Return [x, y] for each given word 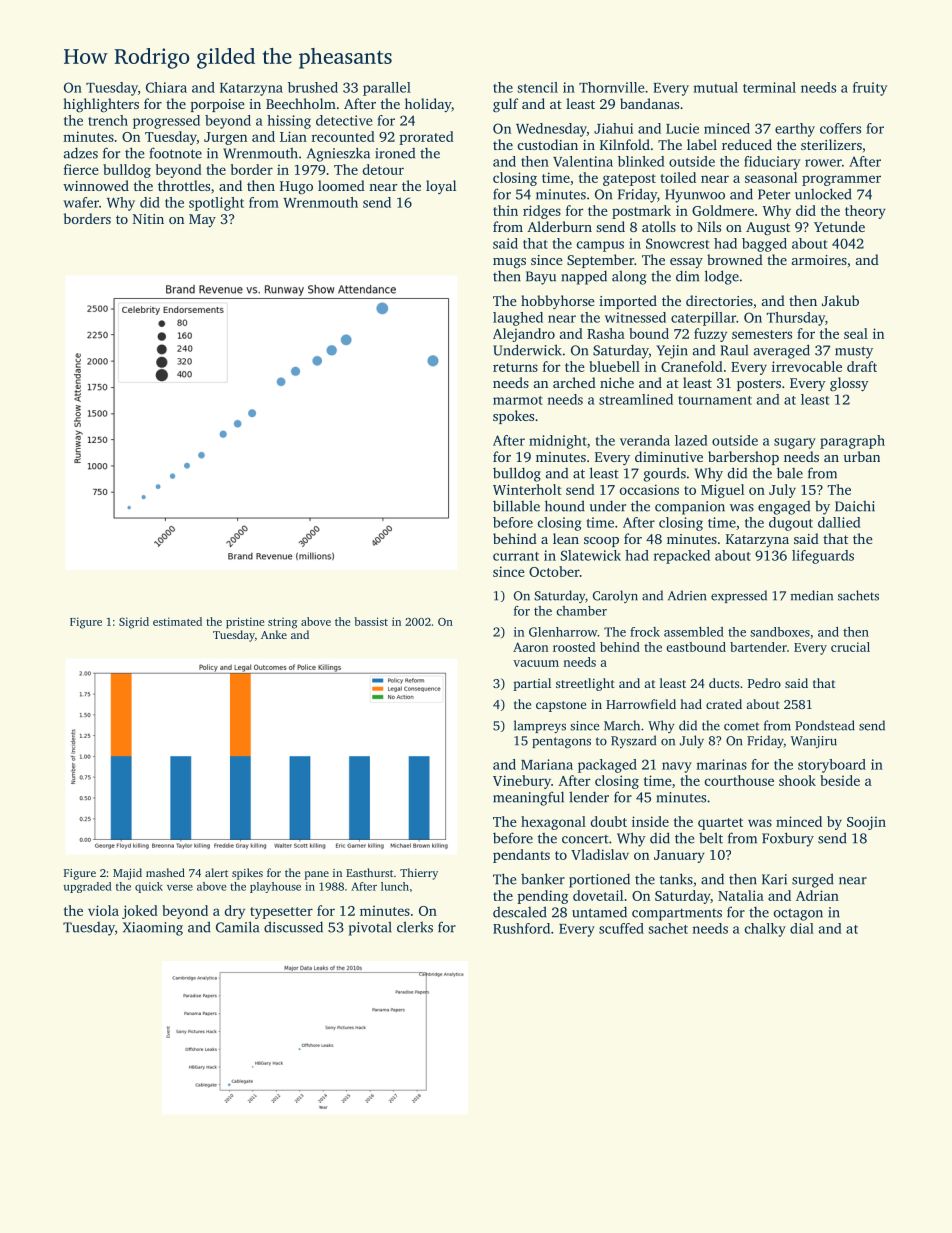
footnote [176, 153]
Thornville [612, 87]
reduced [747, 144]
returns [515, 367]
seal [856, 333]
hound [565, 506]
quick [149, 887]
